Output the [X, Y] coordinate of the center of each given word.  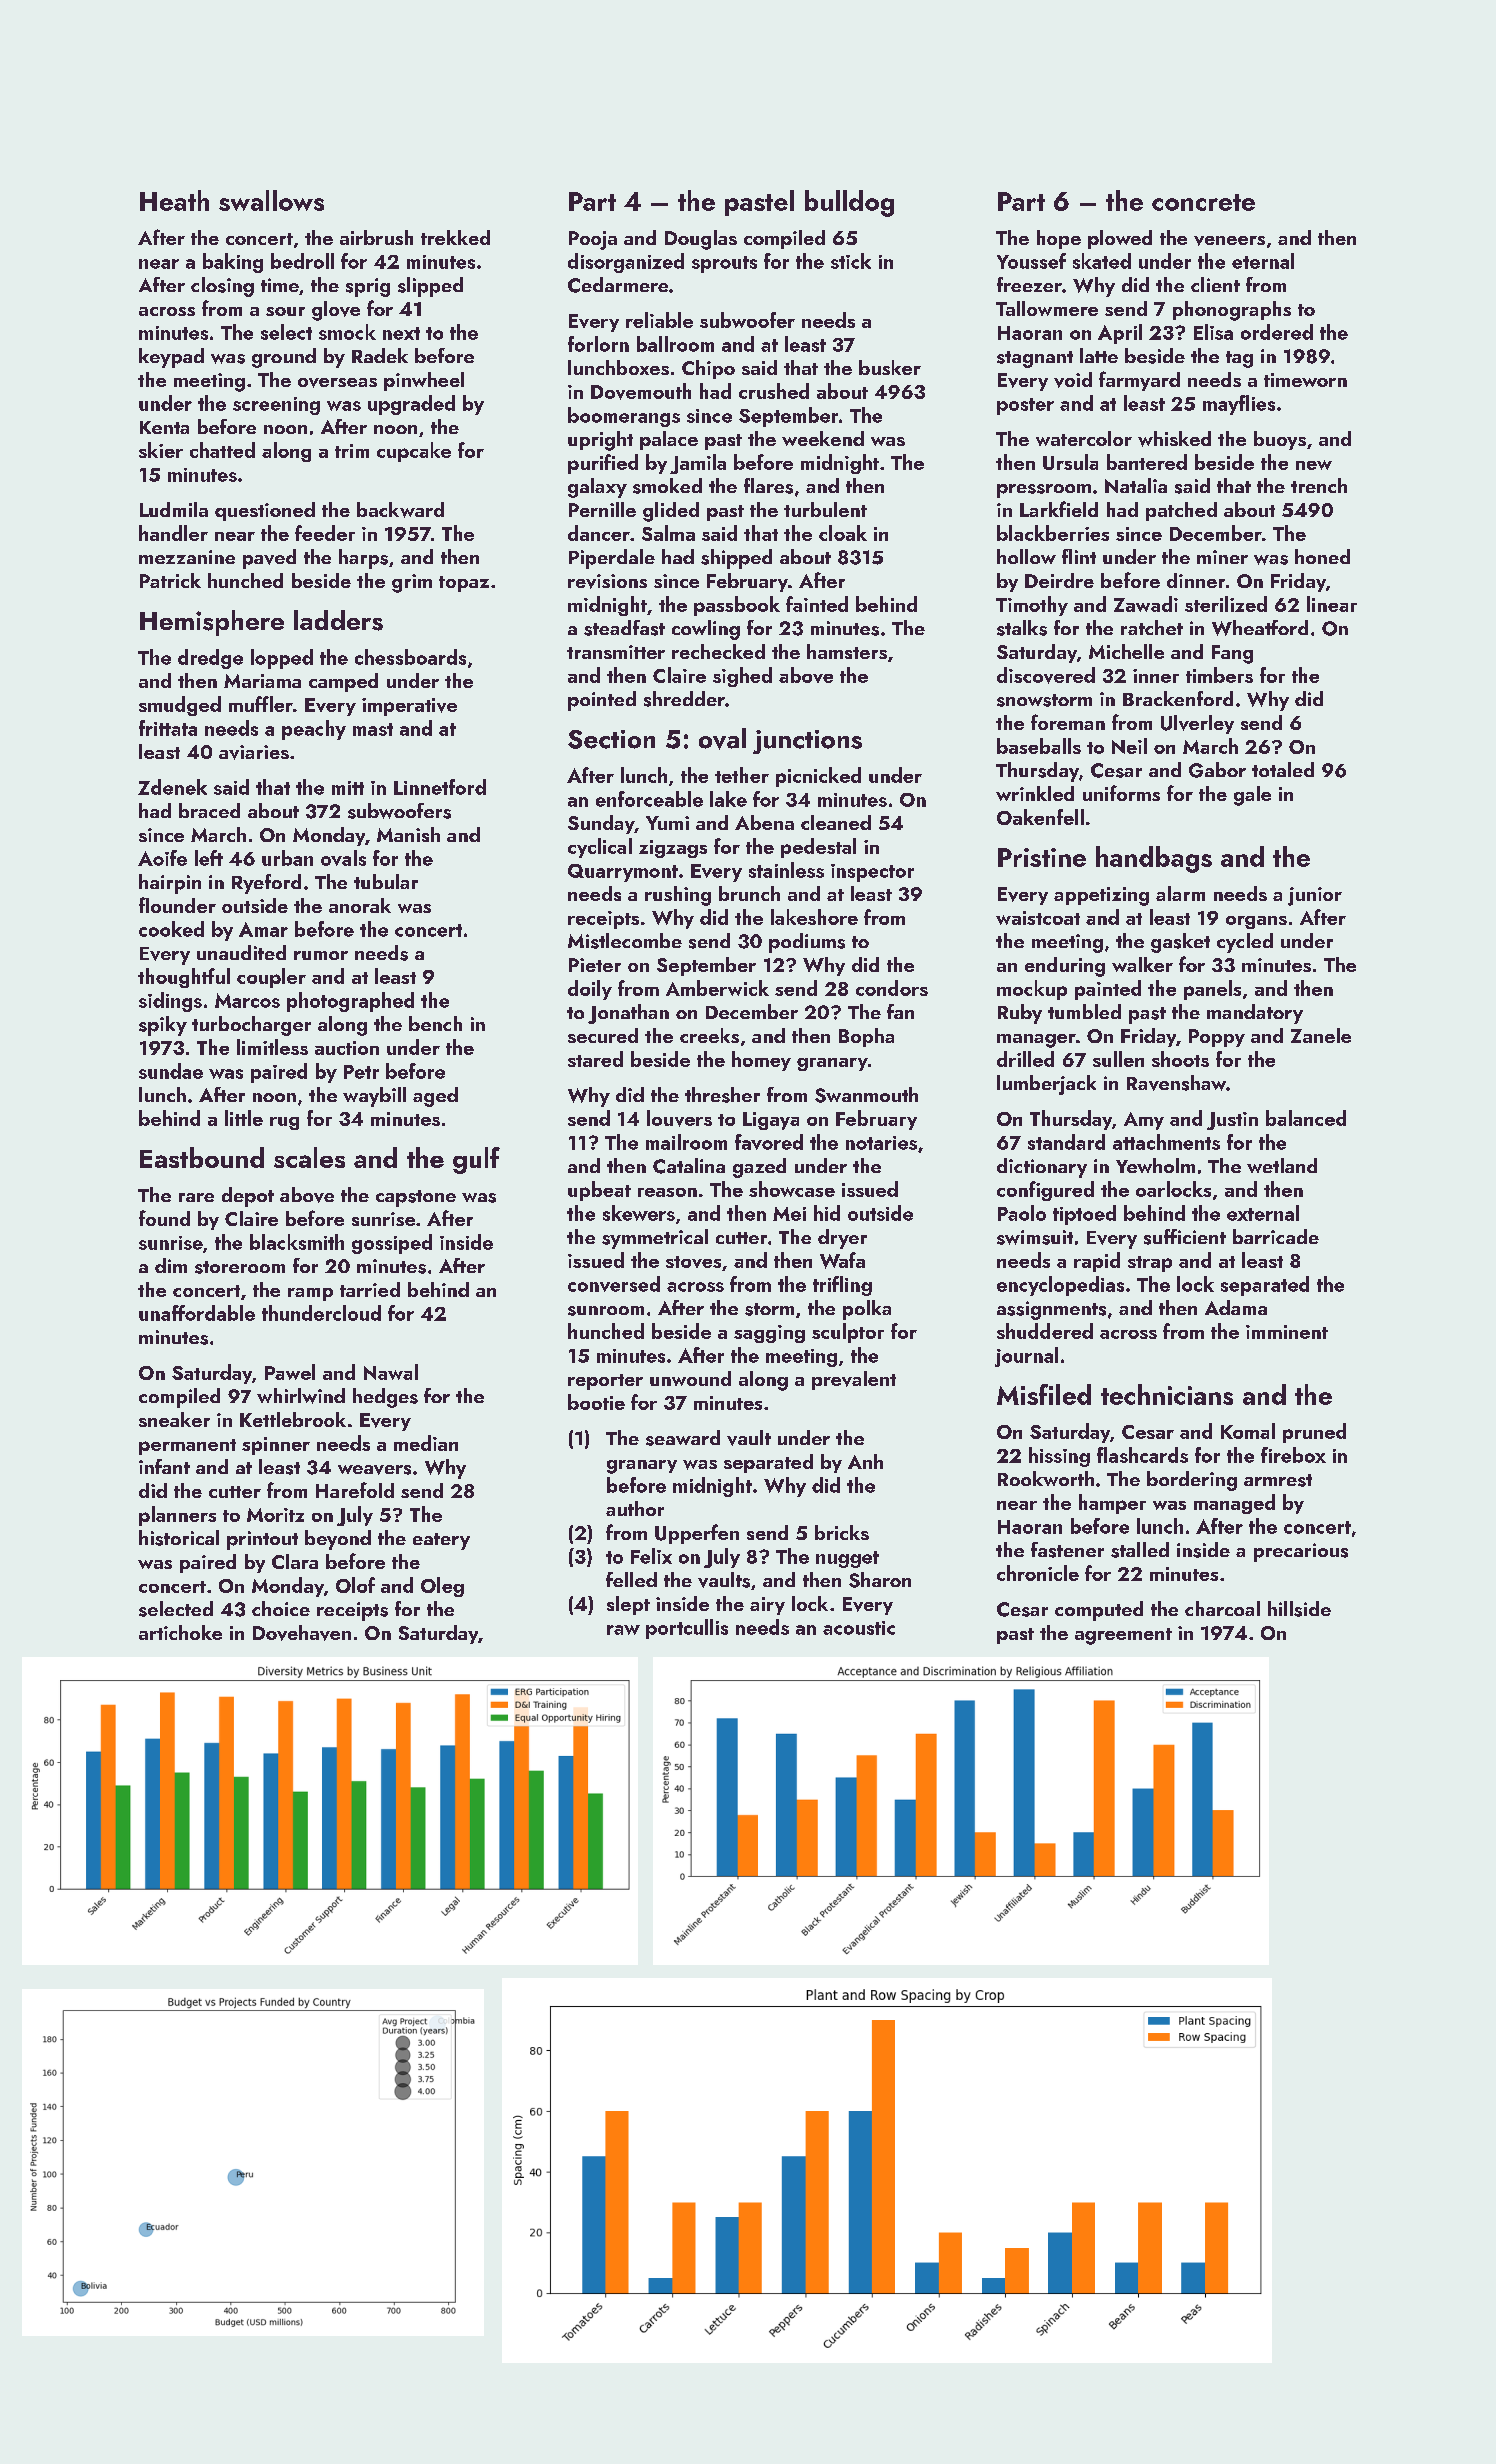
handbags [1154, 859]
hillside [1299, 1609]
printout [262, 1540]
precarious [1301, 1552]
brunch [749, 893]
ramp [310, 1294]
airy [767, 1606]
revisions [607, 581]
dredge [210, 659]
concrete [1203, 202]
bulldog [849, 203]
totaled [1283, 769]
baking [233, 263]
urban [287, 858]
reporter [605, 1382]
